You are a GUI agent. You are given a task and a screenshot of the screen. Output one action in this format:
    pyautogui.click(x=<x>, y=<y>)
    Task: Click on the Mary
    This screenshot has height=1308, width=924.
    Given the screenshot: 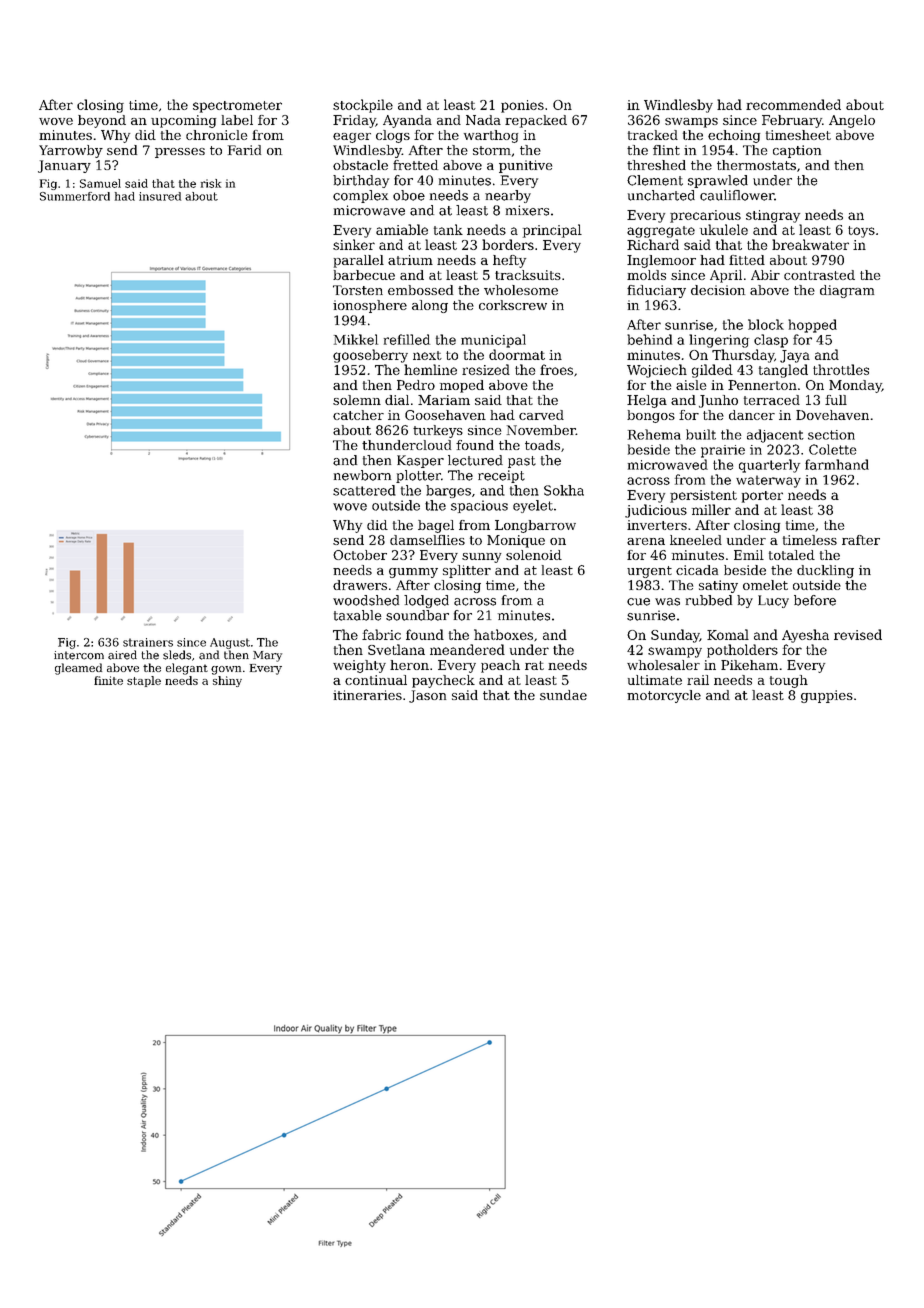 What is the action you would take?
    pyautogui.click(x=267, y=656)
